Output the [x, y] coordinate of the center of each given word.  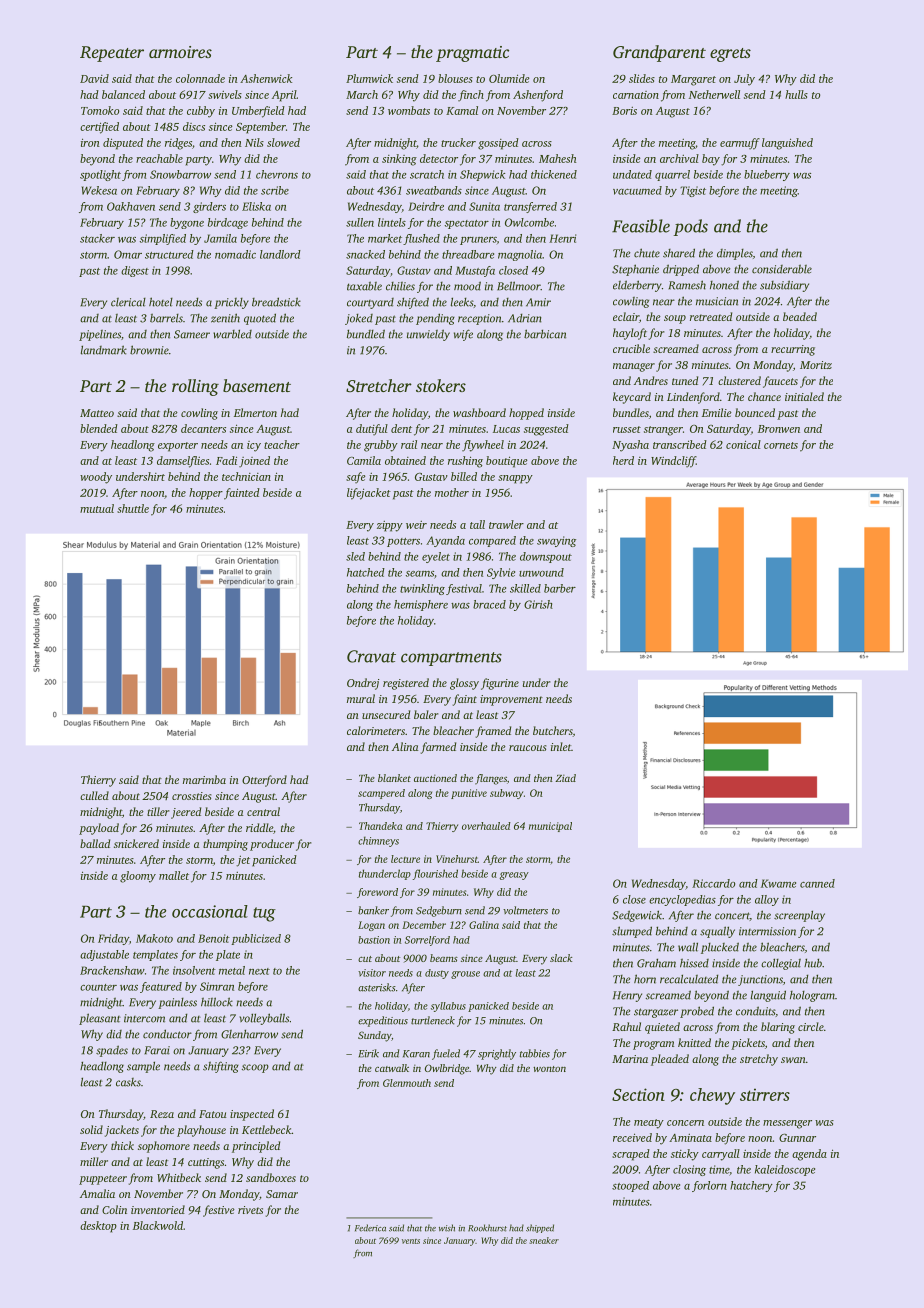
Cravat [371, 656]
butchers [553, 731]
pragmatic [472, 54]
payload [99, 829]
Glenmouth [407, 1083]
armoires [180, 52]
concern [685, 1123]
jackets [122, 1131]
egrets [730, 55]
